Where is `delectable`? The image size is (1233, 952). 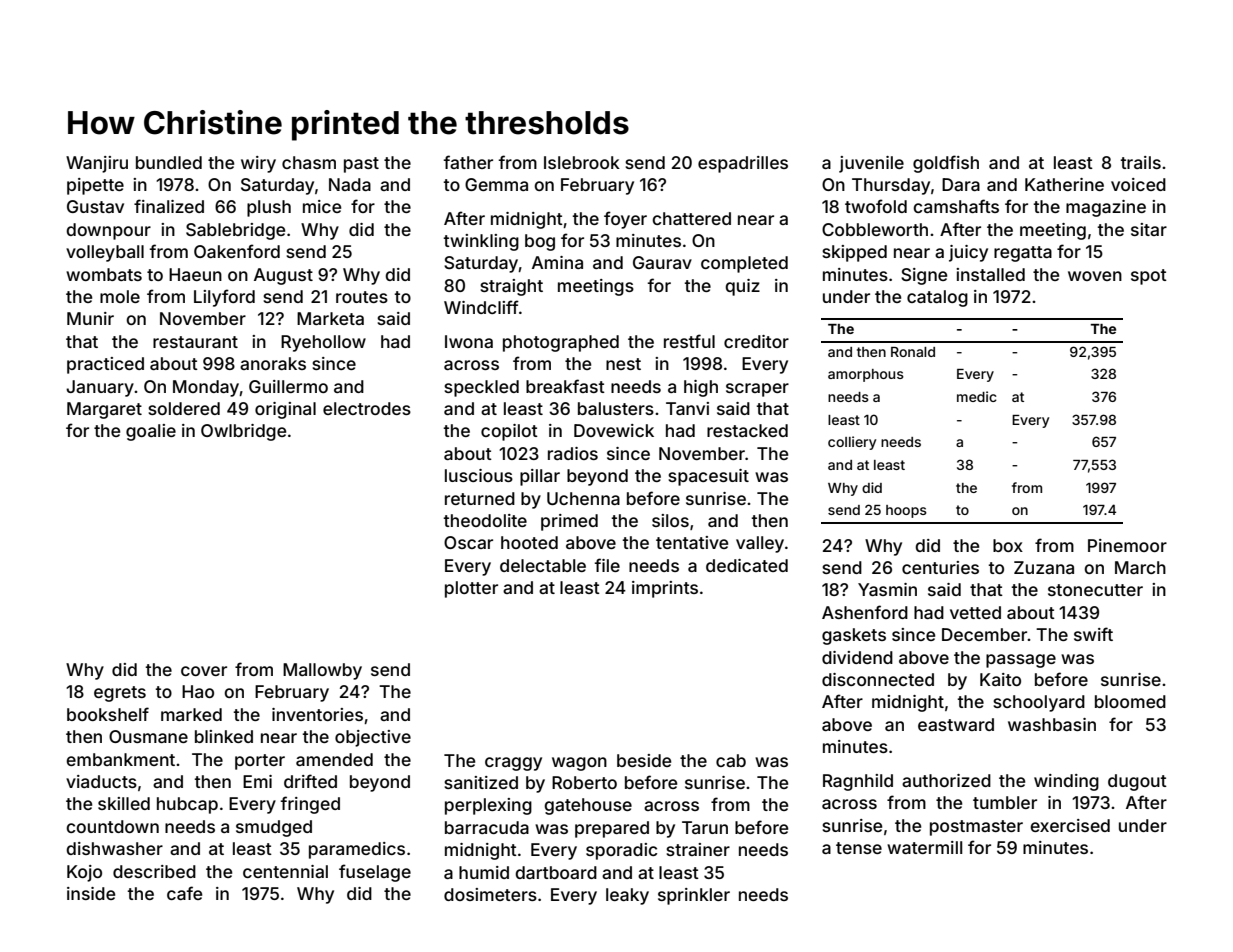 delectable is located at coordinates (543, 565).
